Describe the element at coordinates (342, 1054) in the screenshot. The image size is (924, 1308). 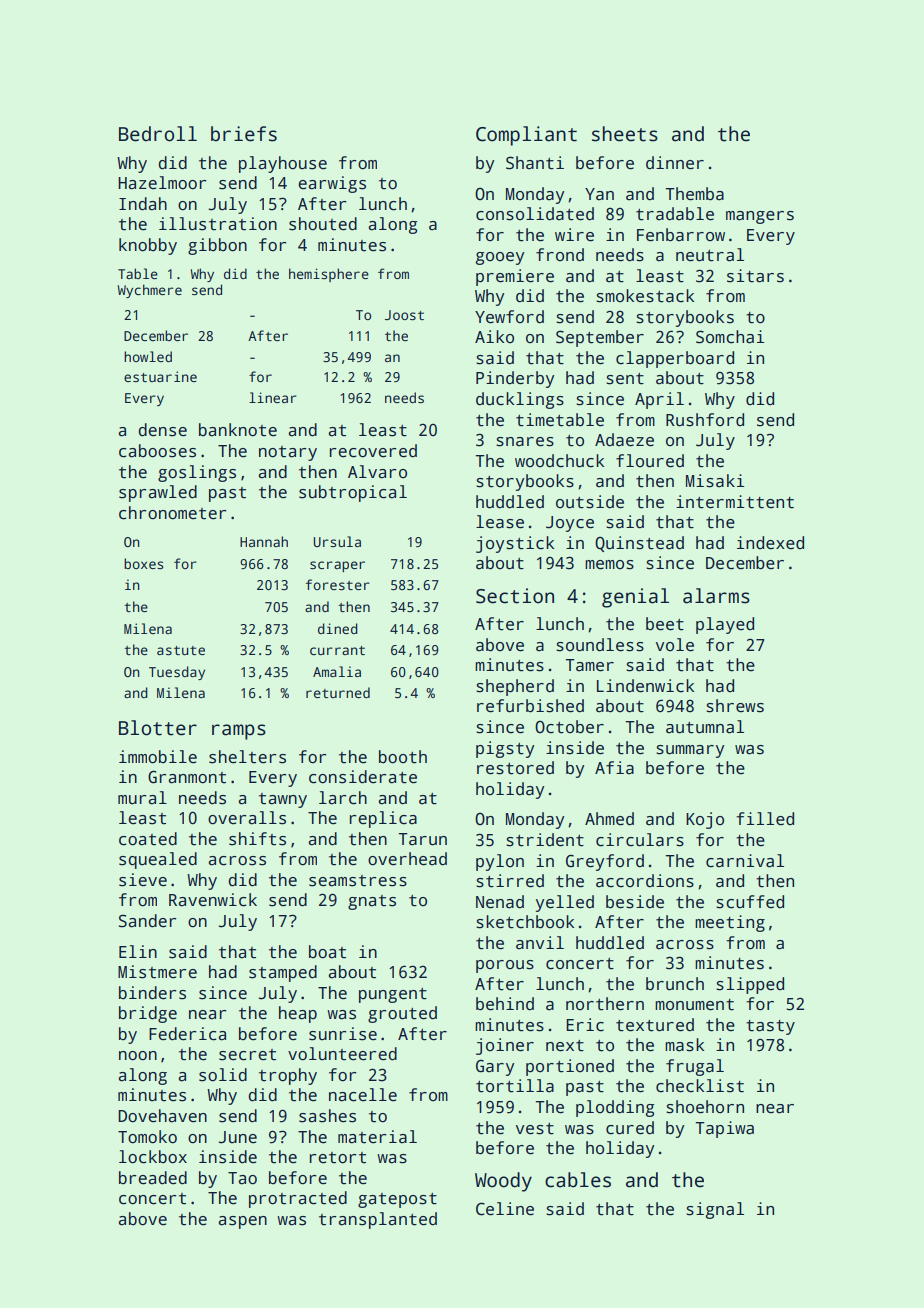
I see `volunteered` at that location.
